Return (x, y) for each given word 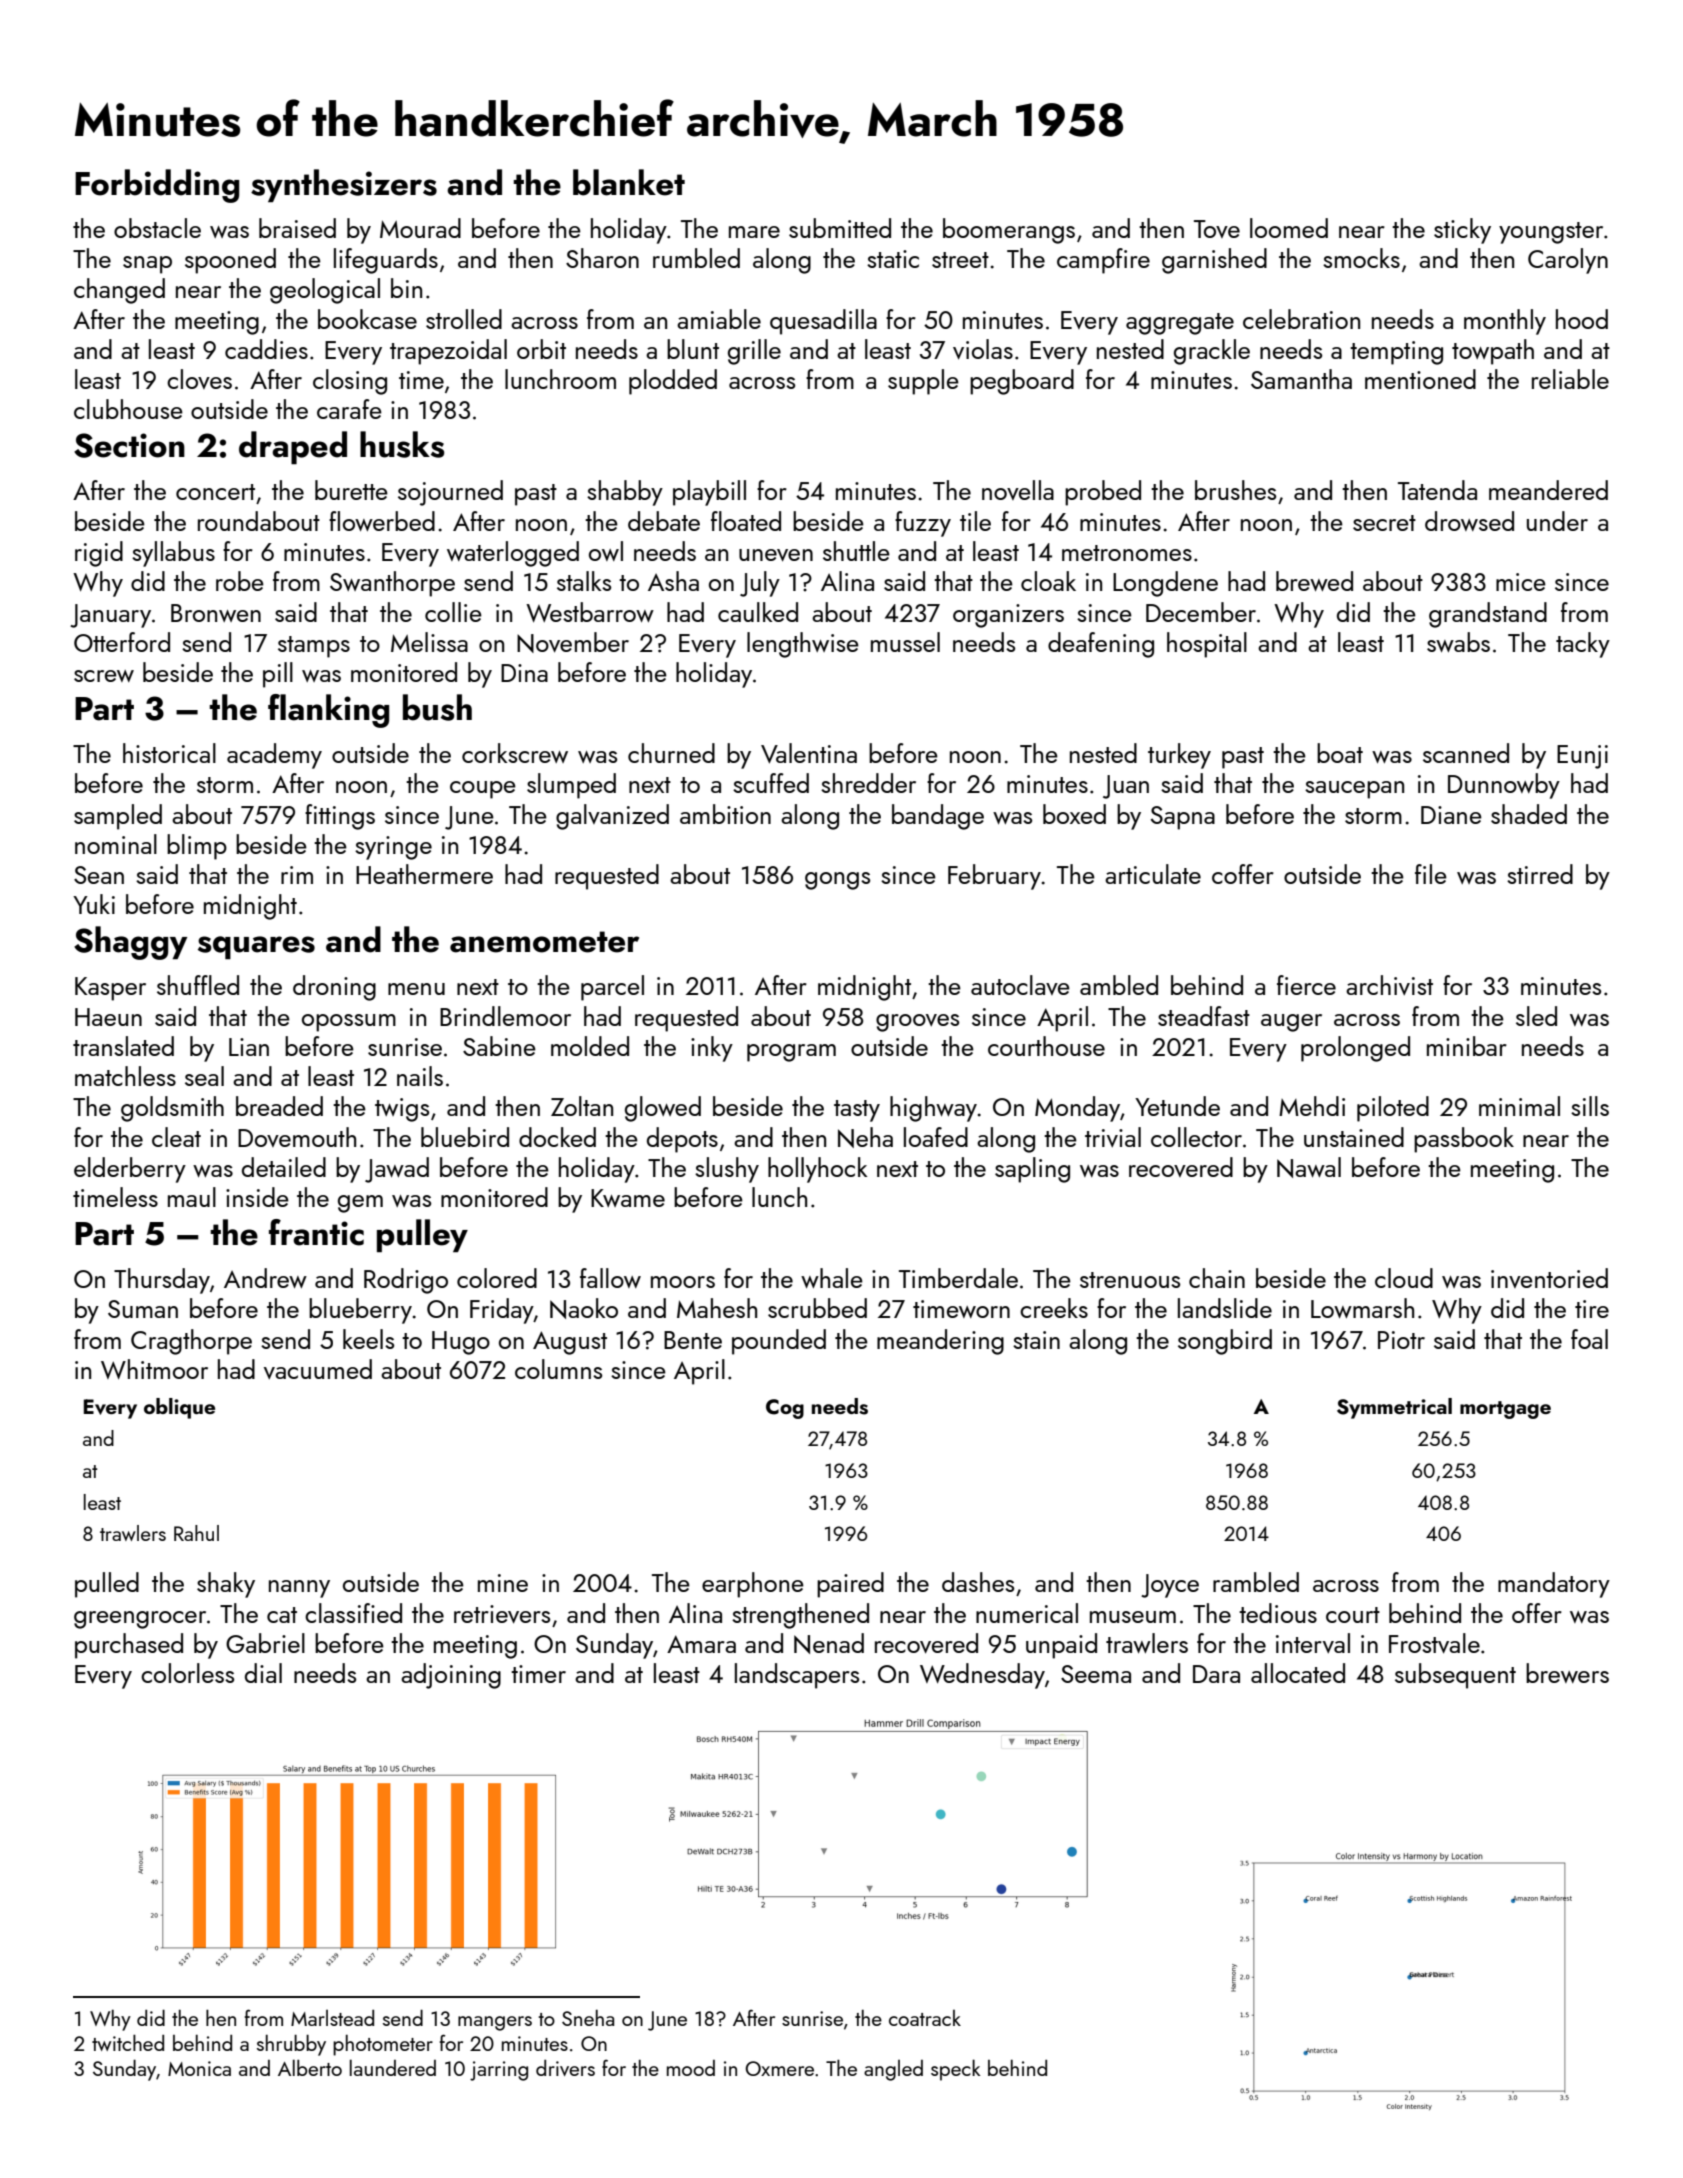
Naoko (584, 1308)
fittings (340, 817)
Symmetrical (1394, 1408)
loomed (1289, 228)
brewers (1567, 1673)
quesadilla (823, 322)
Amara (701, 1644)
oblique (179, 1408)
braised (297, 228)
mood (691, 2068)
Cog (785, 1409)
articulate (1153, 874)
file (1431, 874)
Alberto (310, 2067)
